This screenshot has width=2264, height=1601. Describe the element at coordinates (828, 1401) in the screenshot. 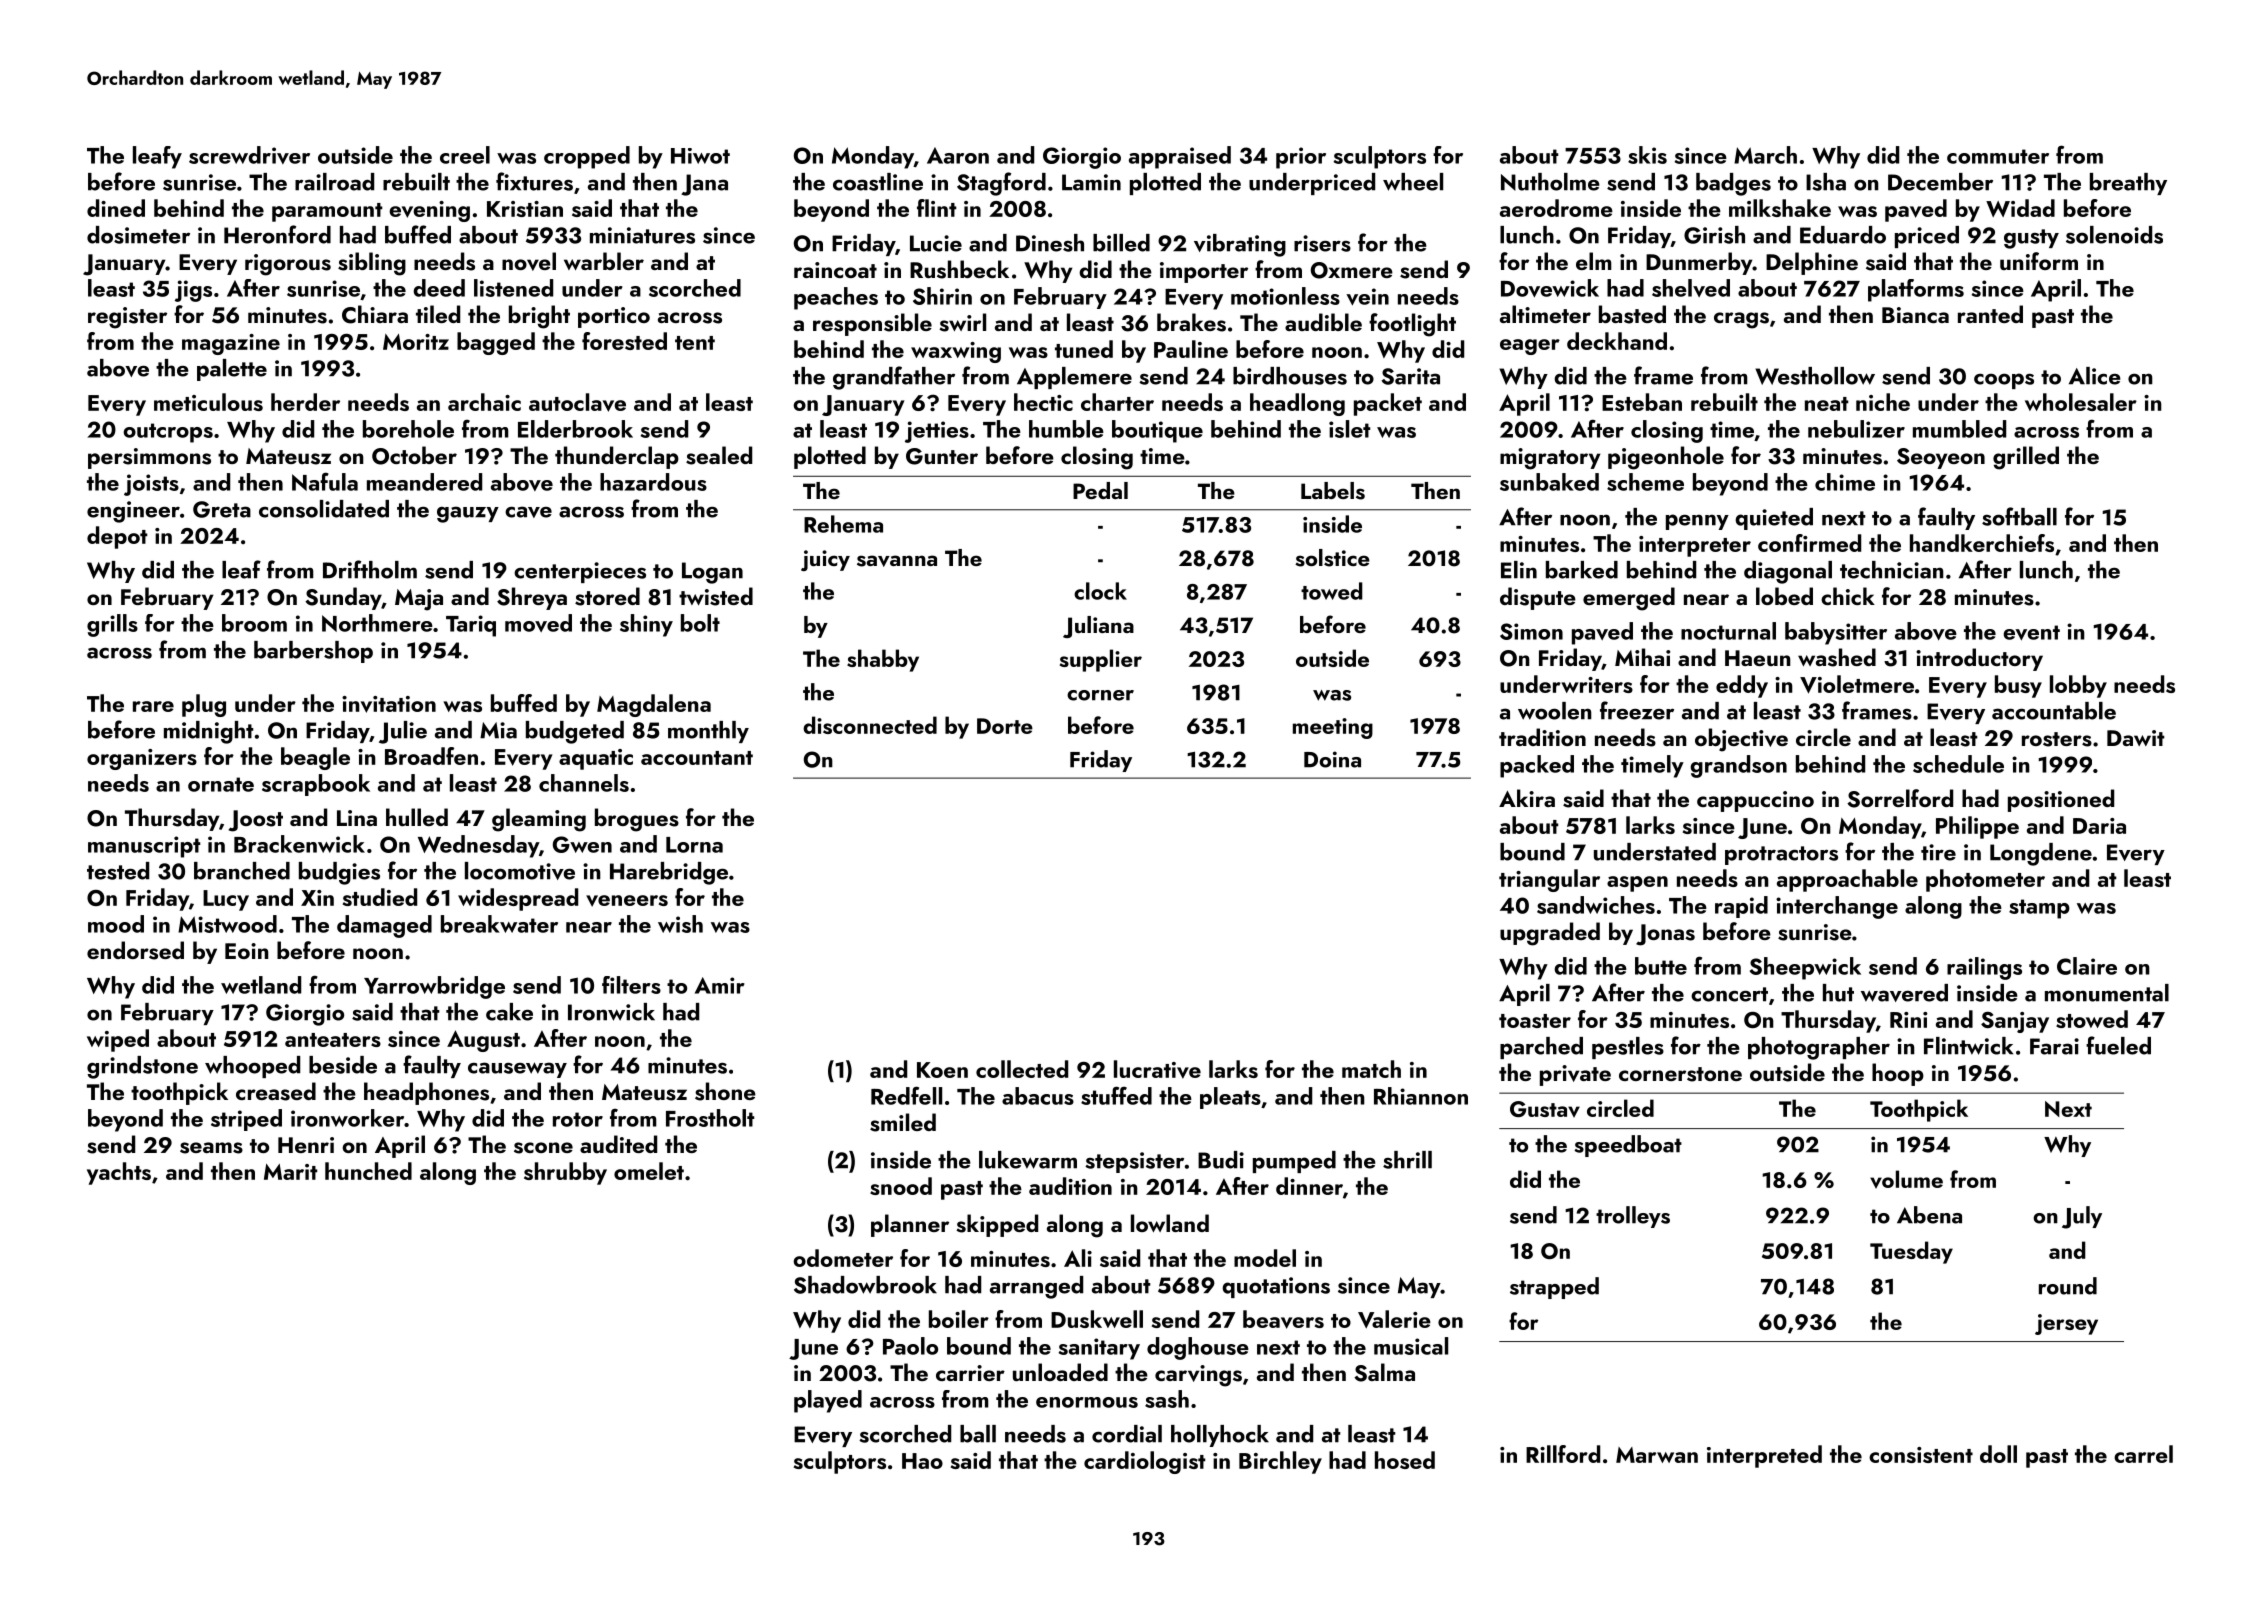

I see `played` at that location.
